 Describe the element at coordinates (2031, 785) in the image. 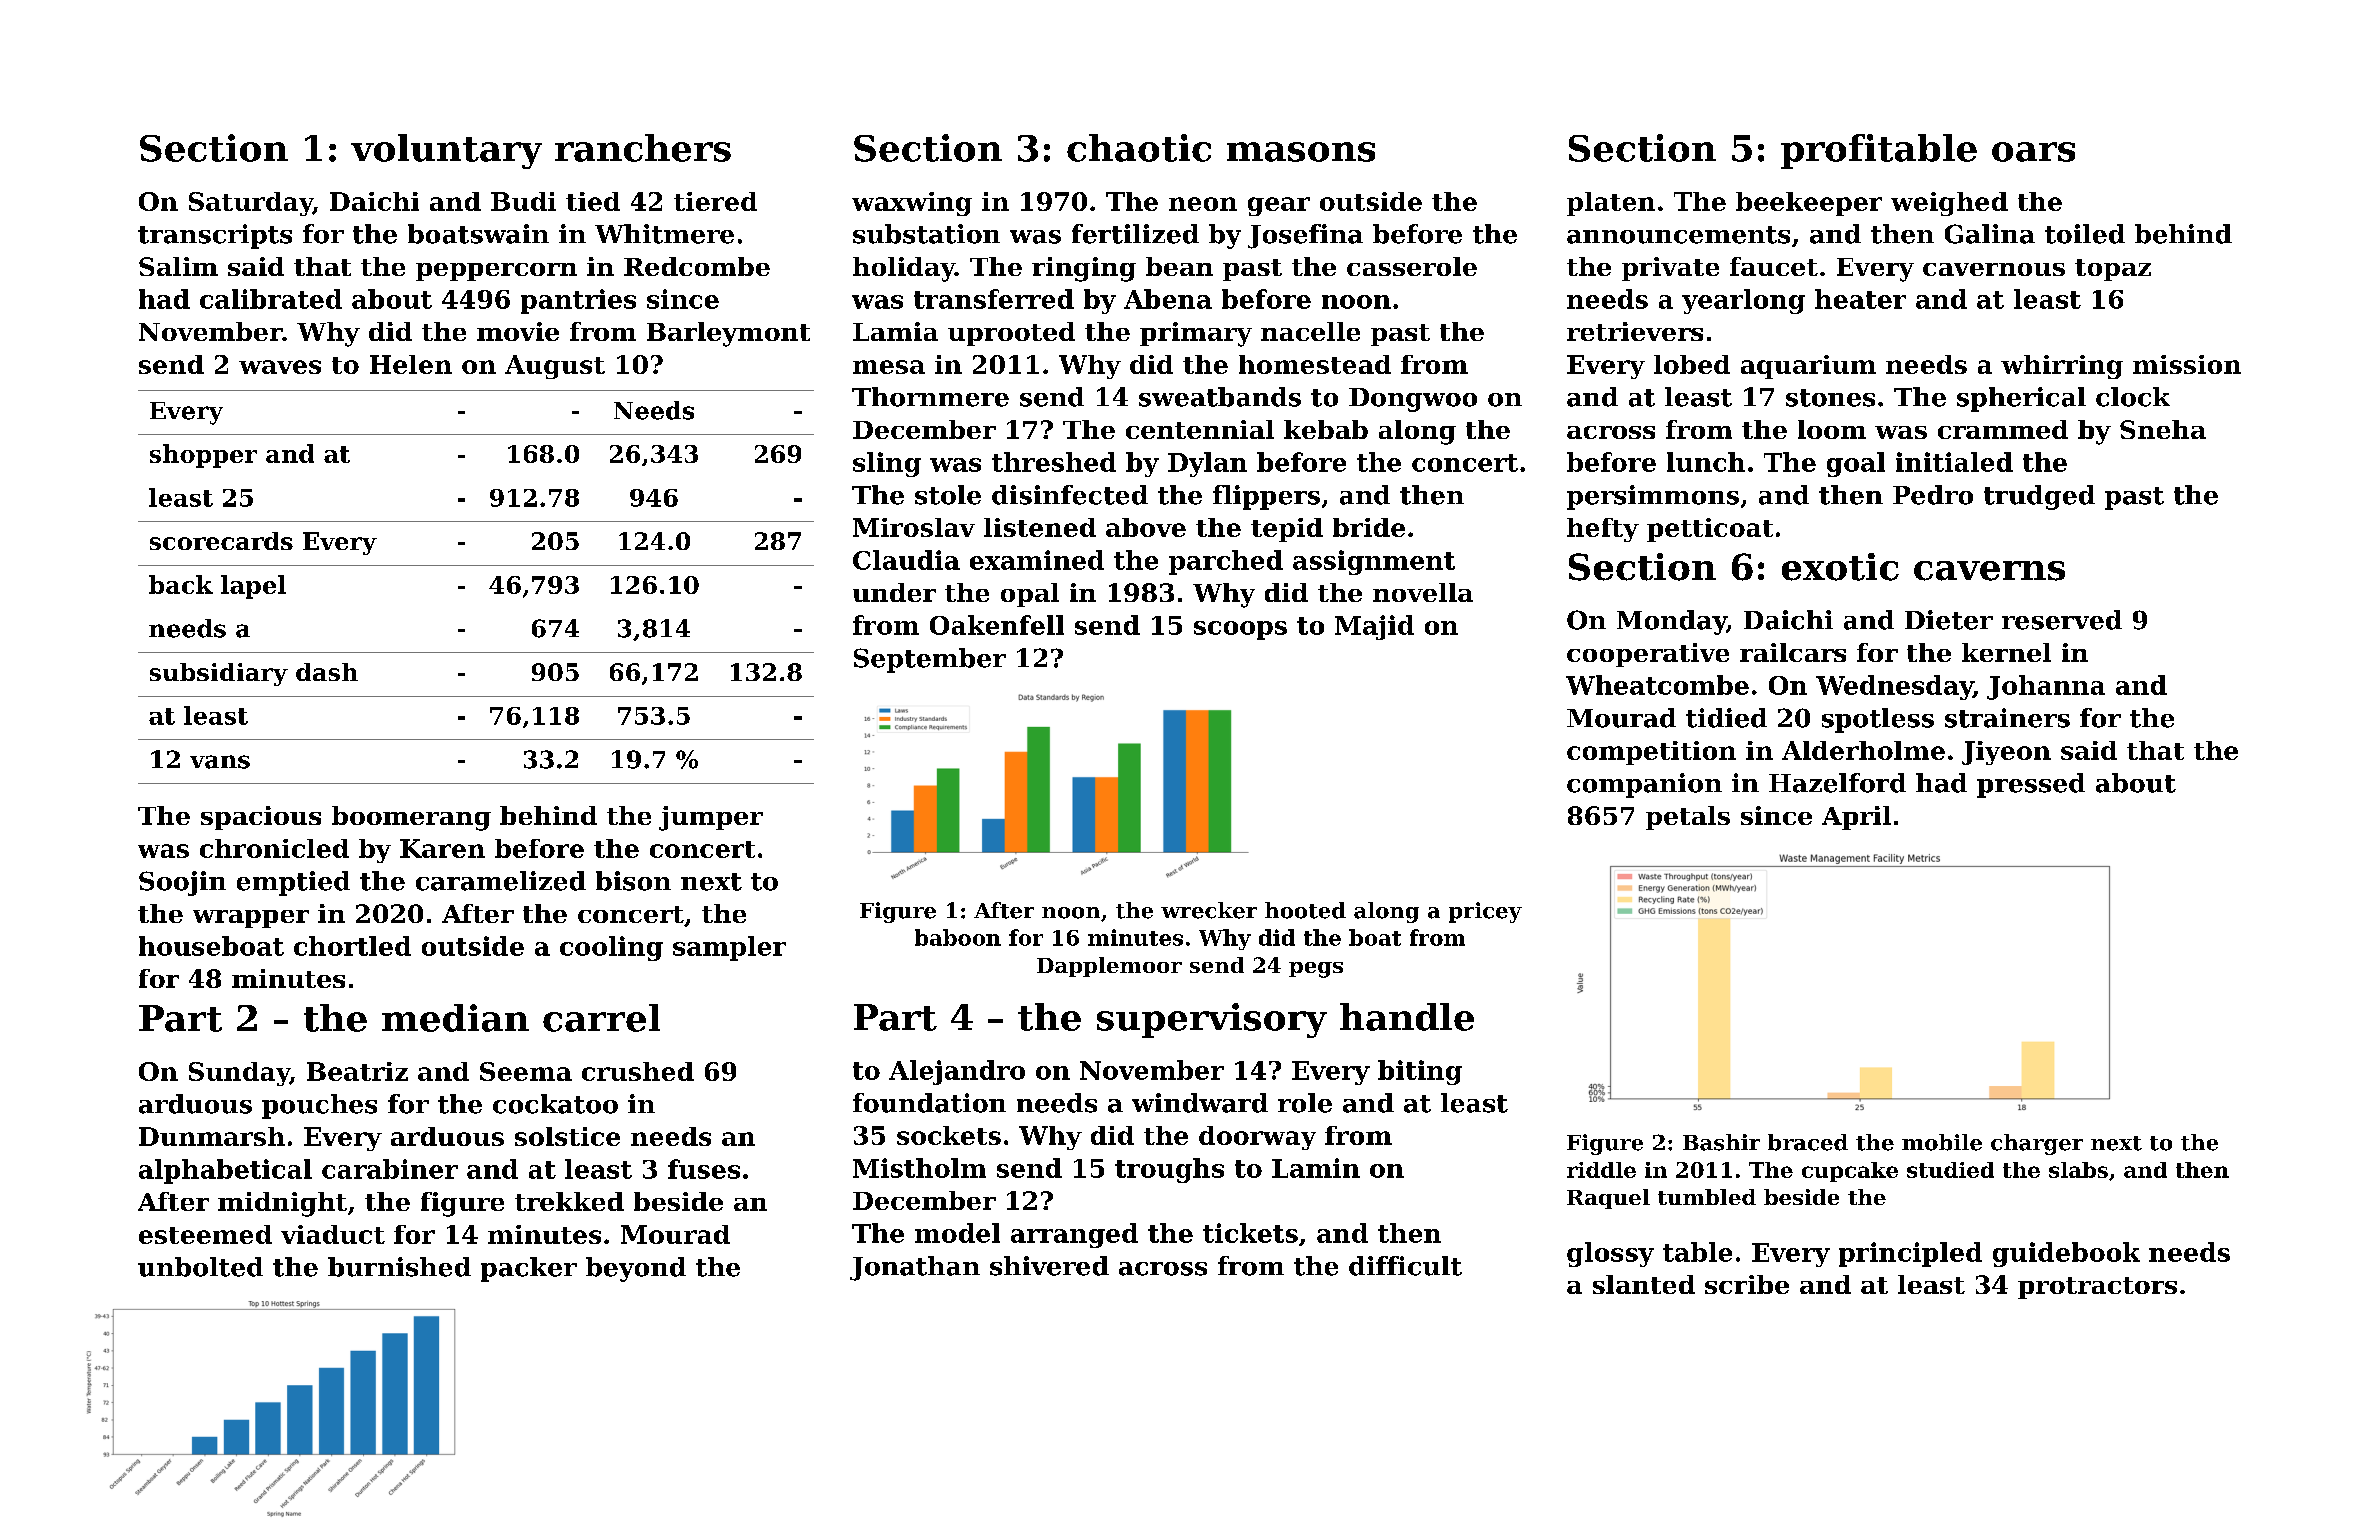

I see `pressed` at that location.
